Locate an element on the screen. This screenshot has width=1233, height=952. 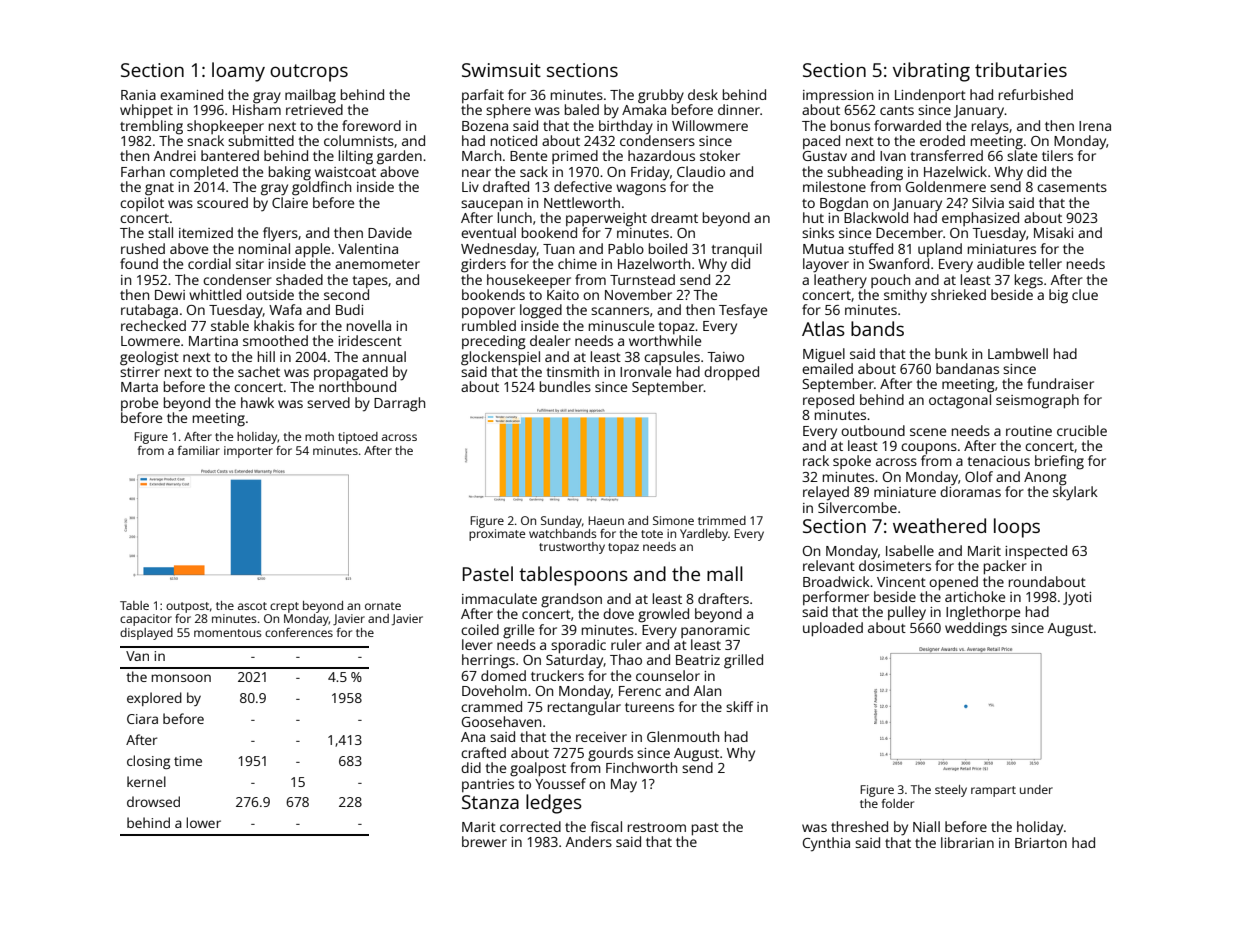
skylark is located at coordinates (1075, 493).
